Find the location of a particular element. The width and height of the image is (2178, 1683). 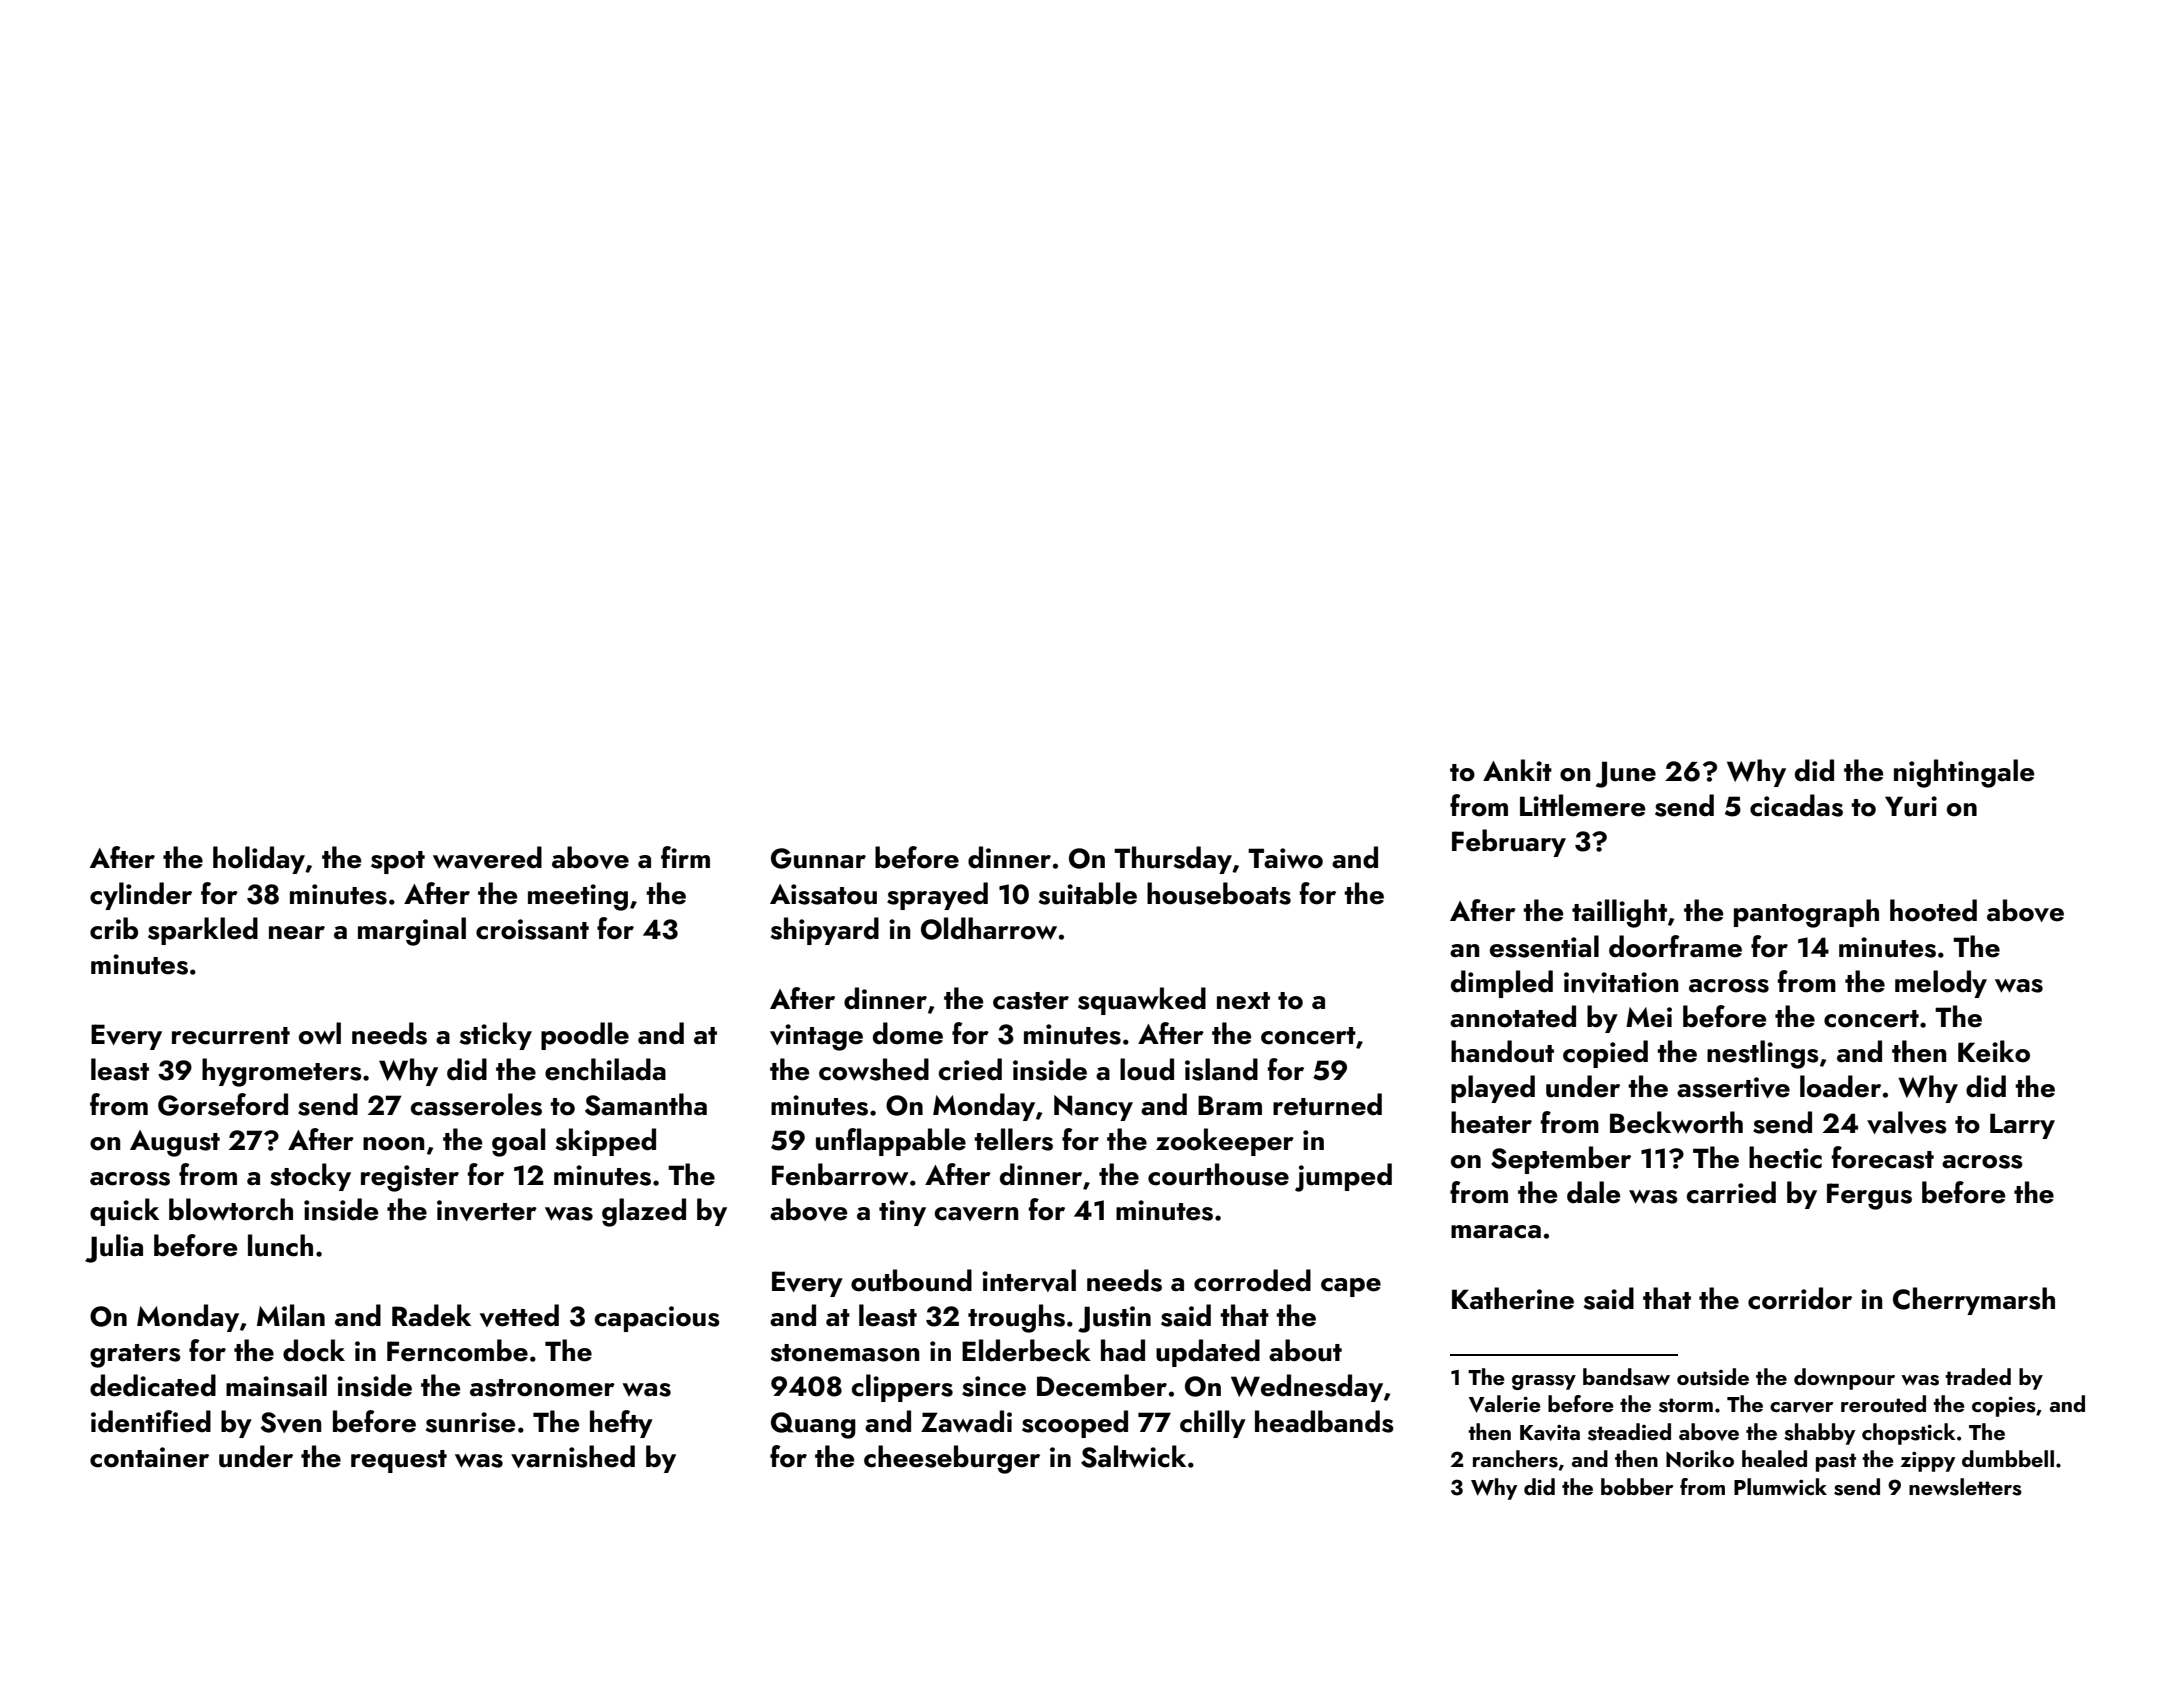

blowtorch is located at coordinates (231, 1209).
